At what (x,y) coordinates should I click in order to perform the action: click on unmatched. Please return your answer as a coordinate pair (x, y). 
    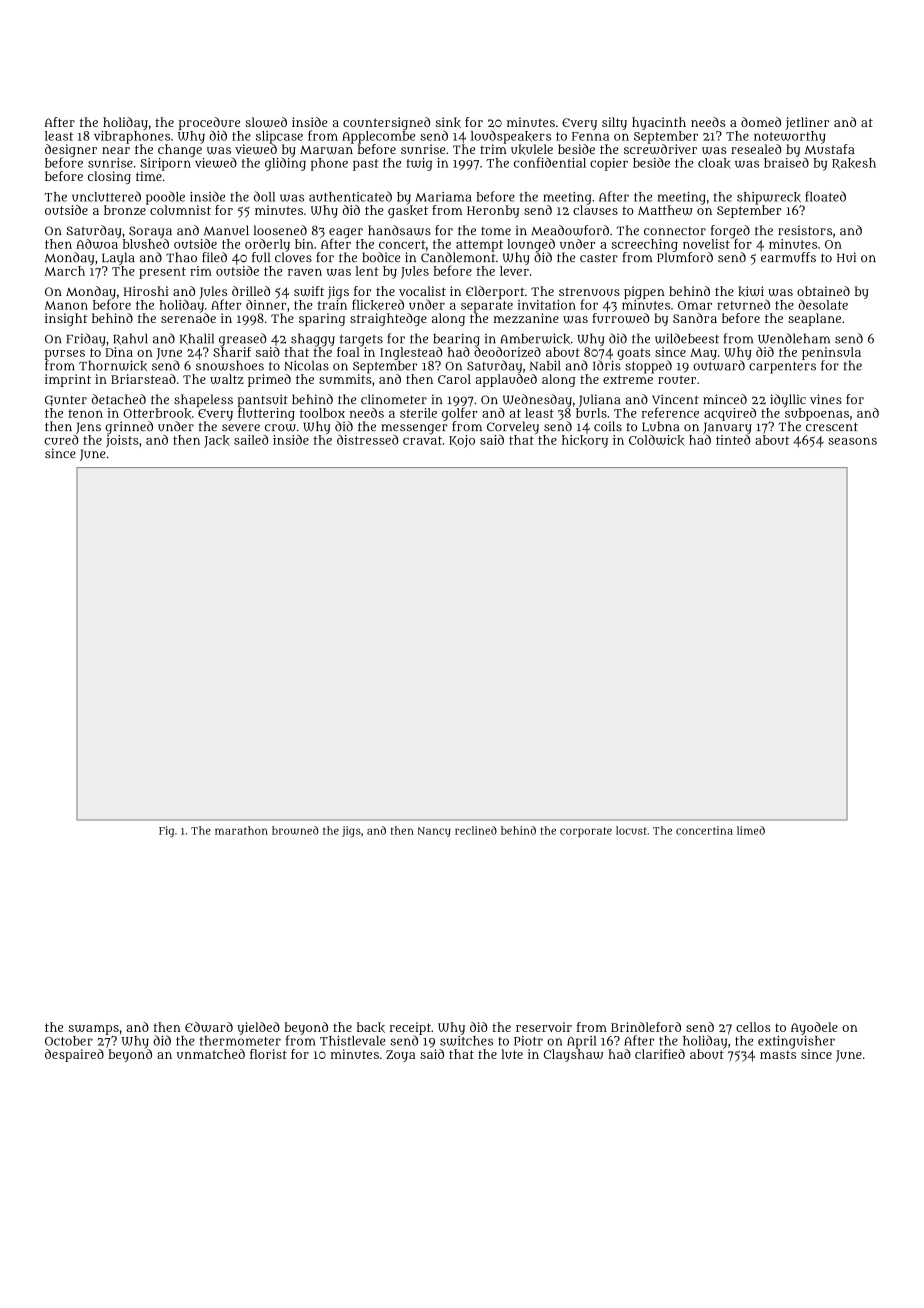
    Looking at the image, I should click on (211, 1054).
